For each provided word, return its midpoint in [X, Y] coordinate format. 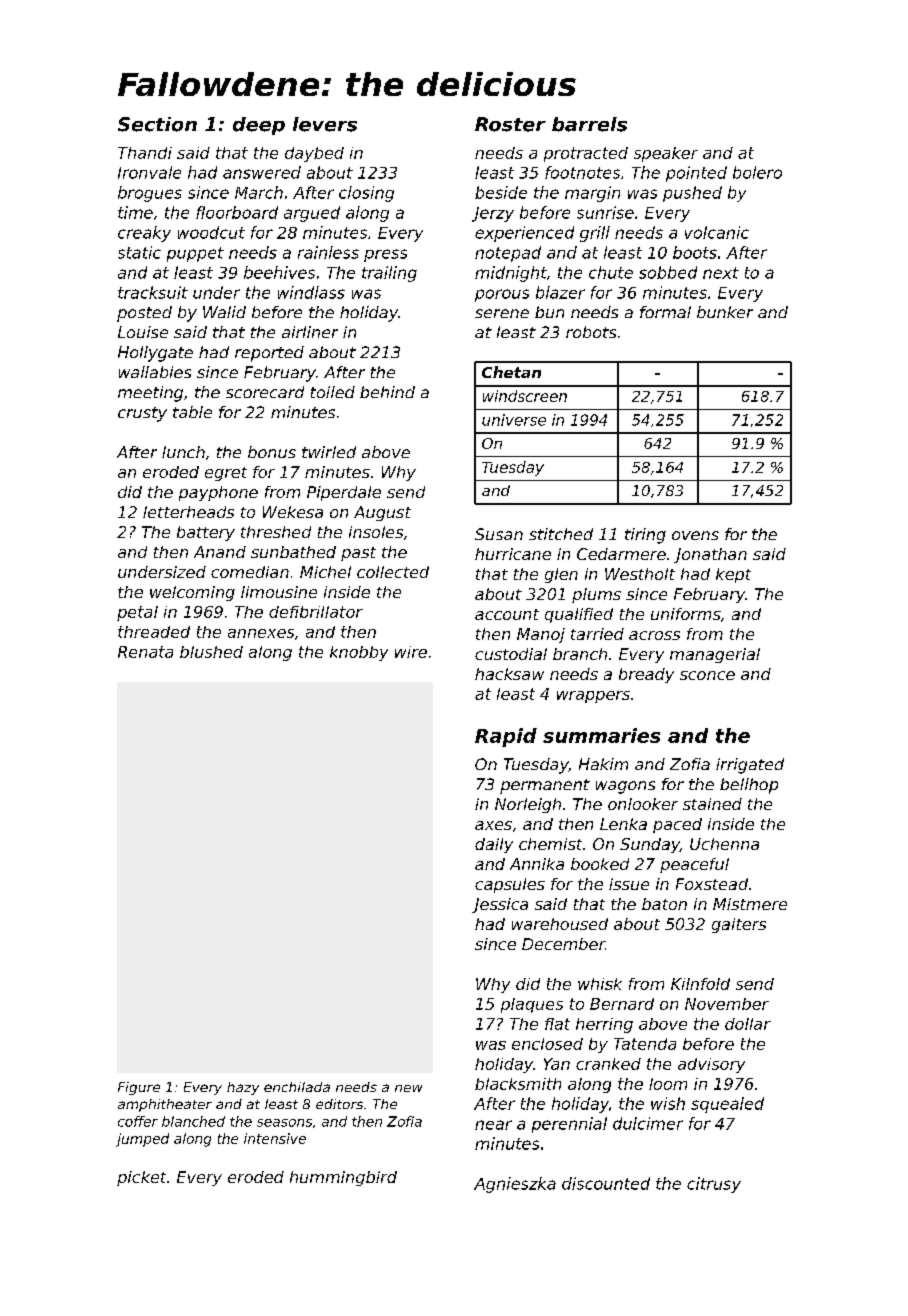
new [408, 1088]
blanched [193, 1121]
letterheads [188, 512]
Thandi [145, 153]
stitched [561, 534]
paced [677, 825]
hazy [243, 1088]
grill [595, 234]
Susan [499, 534]
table [192, 412]
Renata [145, 652]
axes [493, 825]
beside [501, 192]
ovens [695, 535]
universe [514, 420]
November [727, 1004]
